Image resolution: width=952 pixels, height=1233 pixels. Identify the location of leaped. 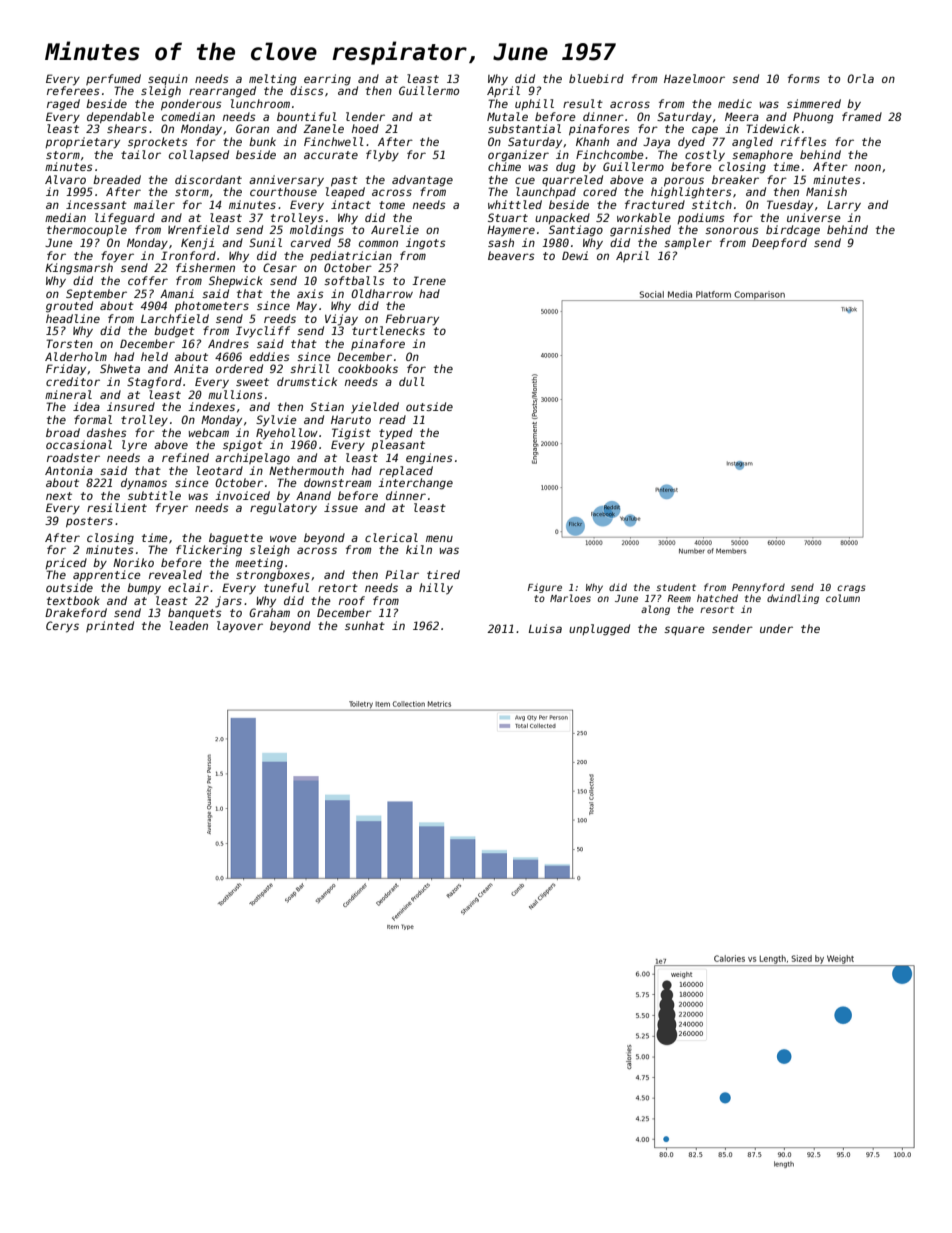
(345, 192).
